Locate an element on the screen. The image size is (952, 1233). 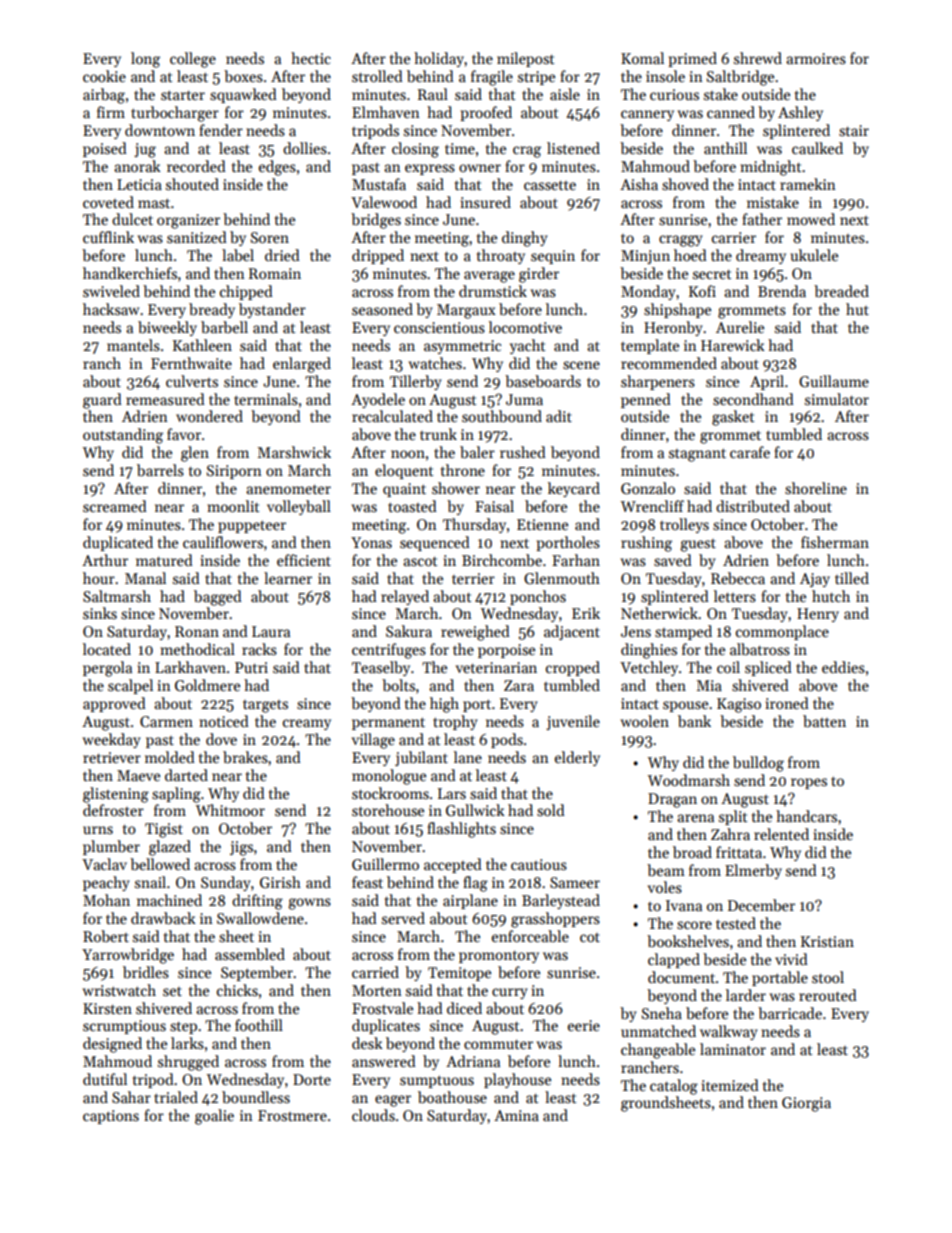
clapped is located at coordinates (674, 960).
